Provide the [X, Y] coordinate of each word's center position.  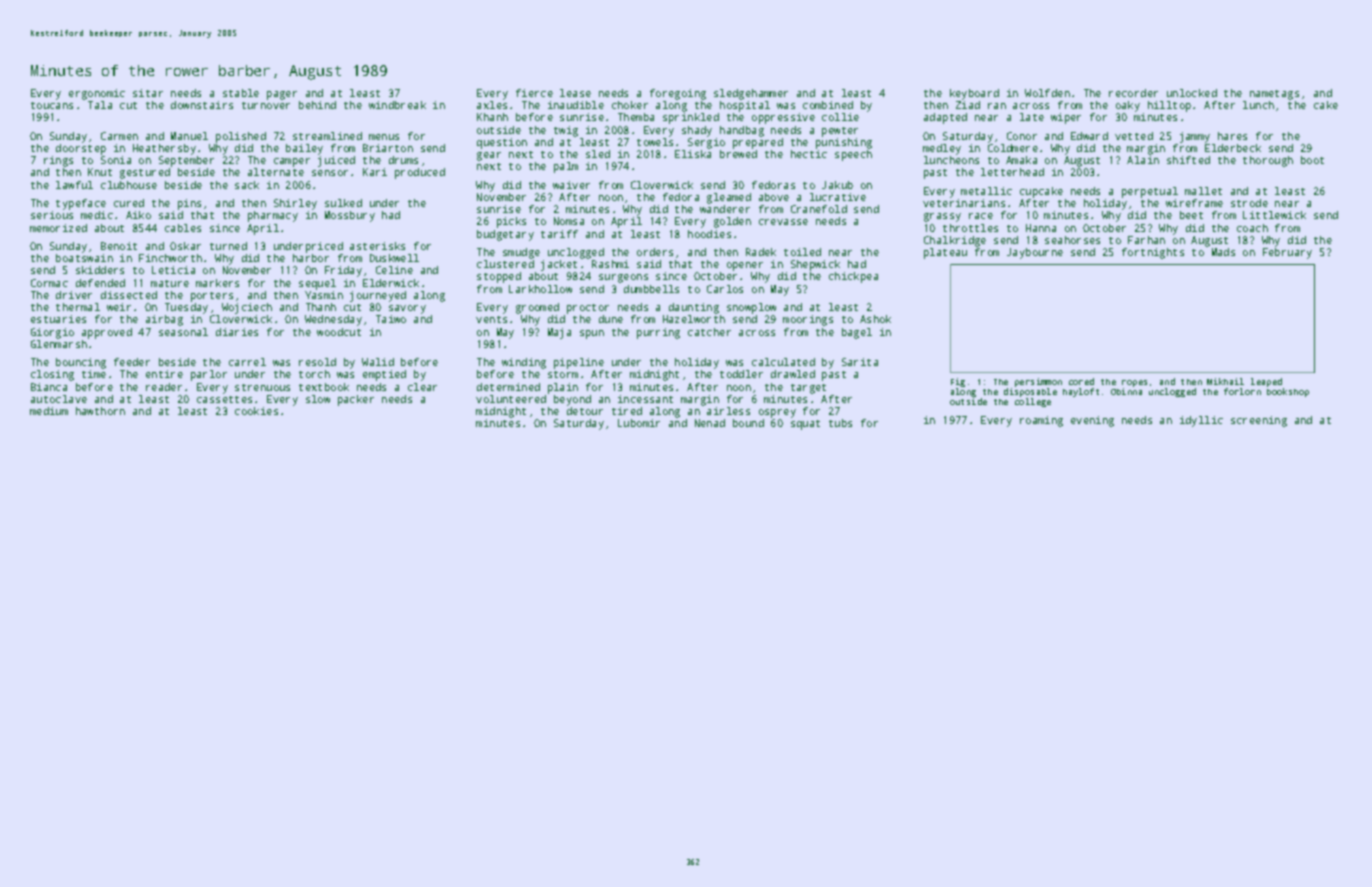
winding [524, 363]
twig [566, 131]
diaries [237, 332]
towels [655, 142]
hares [1232, 136]
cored [1081, 381]
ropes [1134, 383]
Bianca [49, 387]
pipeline [579, 363]
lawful [74, 185]
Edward [1089, 136]
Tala [100, 105]
